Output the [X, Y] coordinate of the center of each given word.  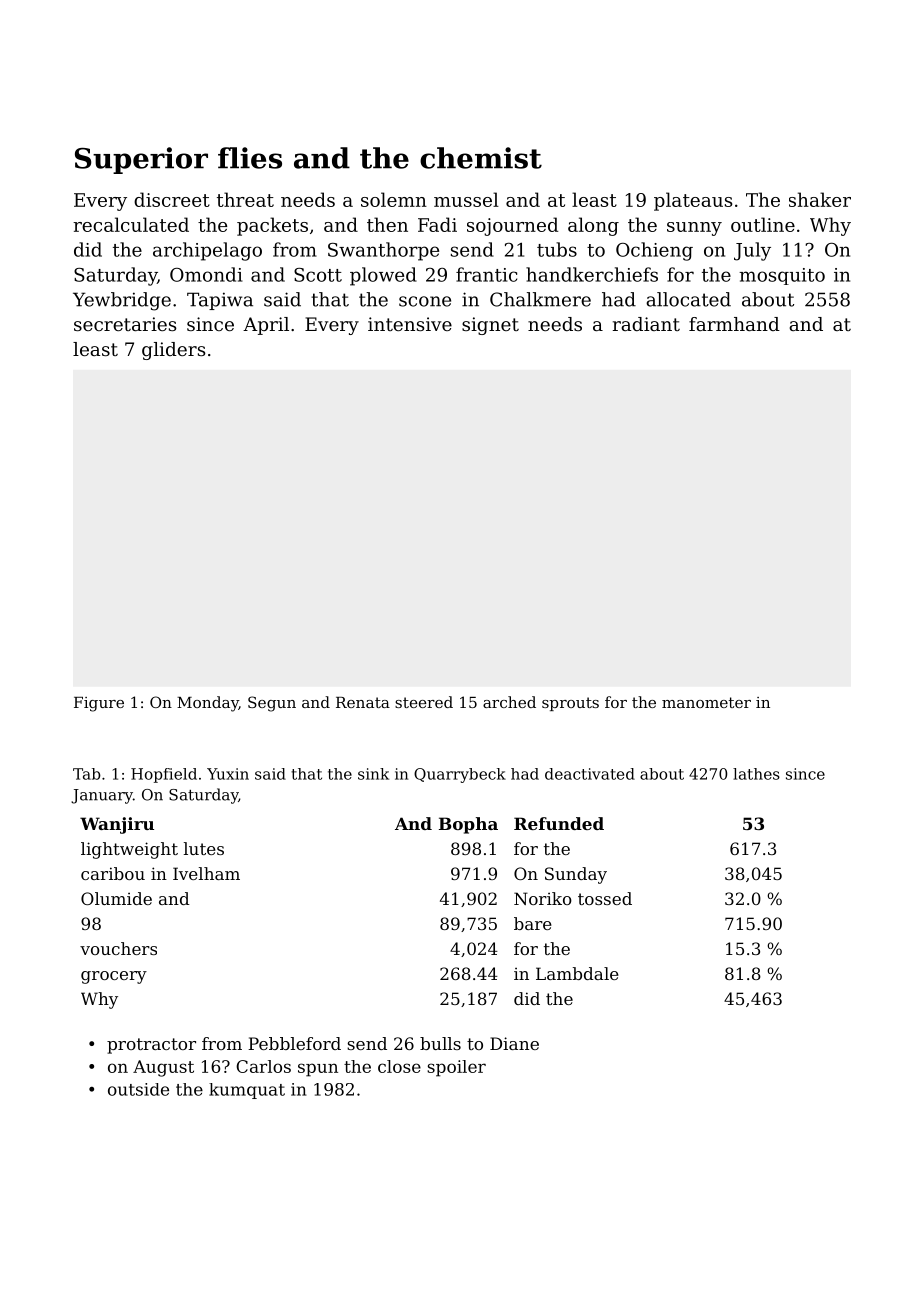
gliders [174, 351]
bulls [440, 1043]
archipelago [207, 251]
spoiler [456, 1068]
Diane [514, 1043]
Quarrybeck [460, 775]
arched [509, 702]
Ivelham [206, 873]
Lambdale [577, 973]
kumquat [247, 1091]
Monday [208, 704]
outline [763, 224]
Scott [318, 275]
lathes [756, 774]
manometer [706, 702]
